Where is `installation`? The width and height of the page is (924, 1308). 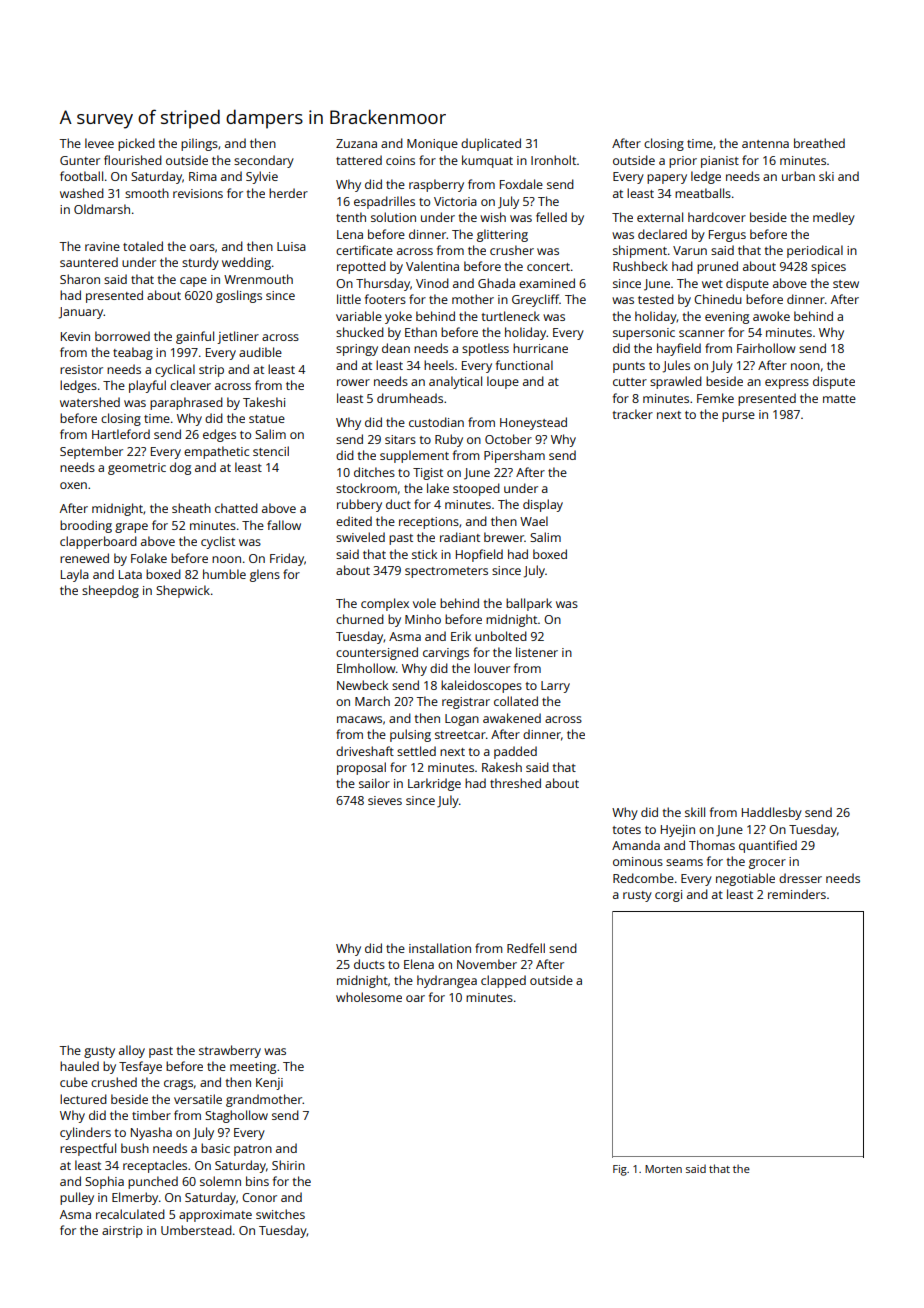 installation is located at coordinates (440, 948).
